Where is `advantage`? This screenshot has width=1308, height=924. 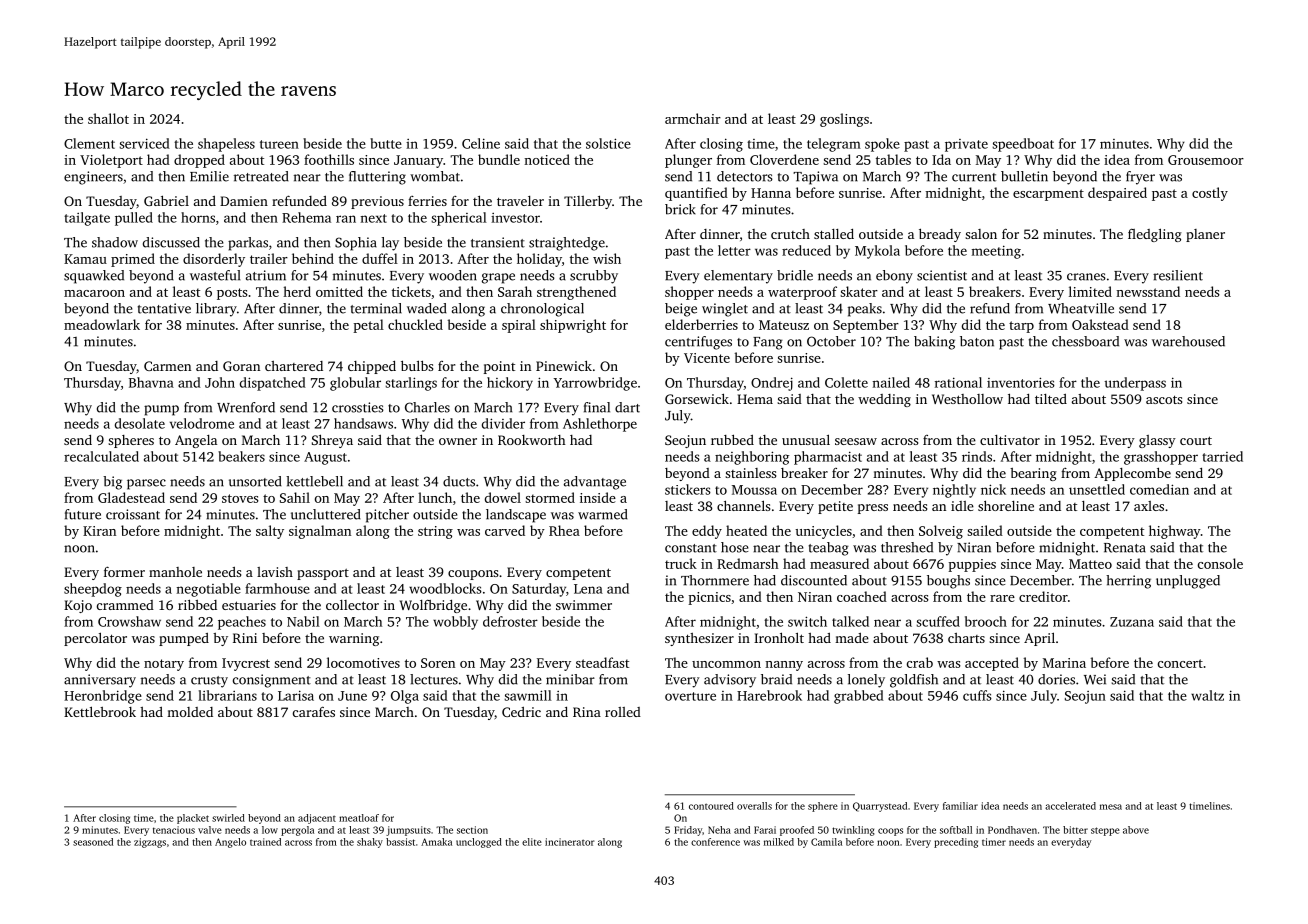 advantage is located at coordinates (595, 483).
